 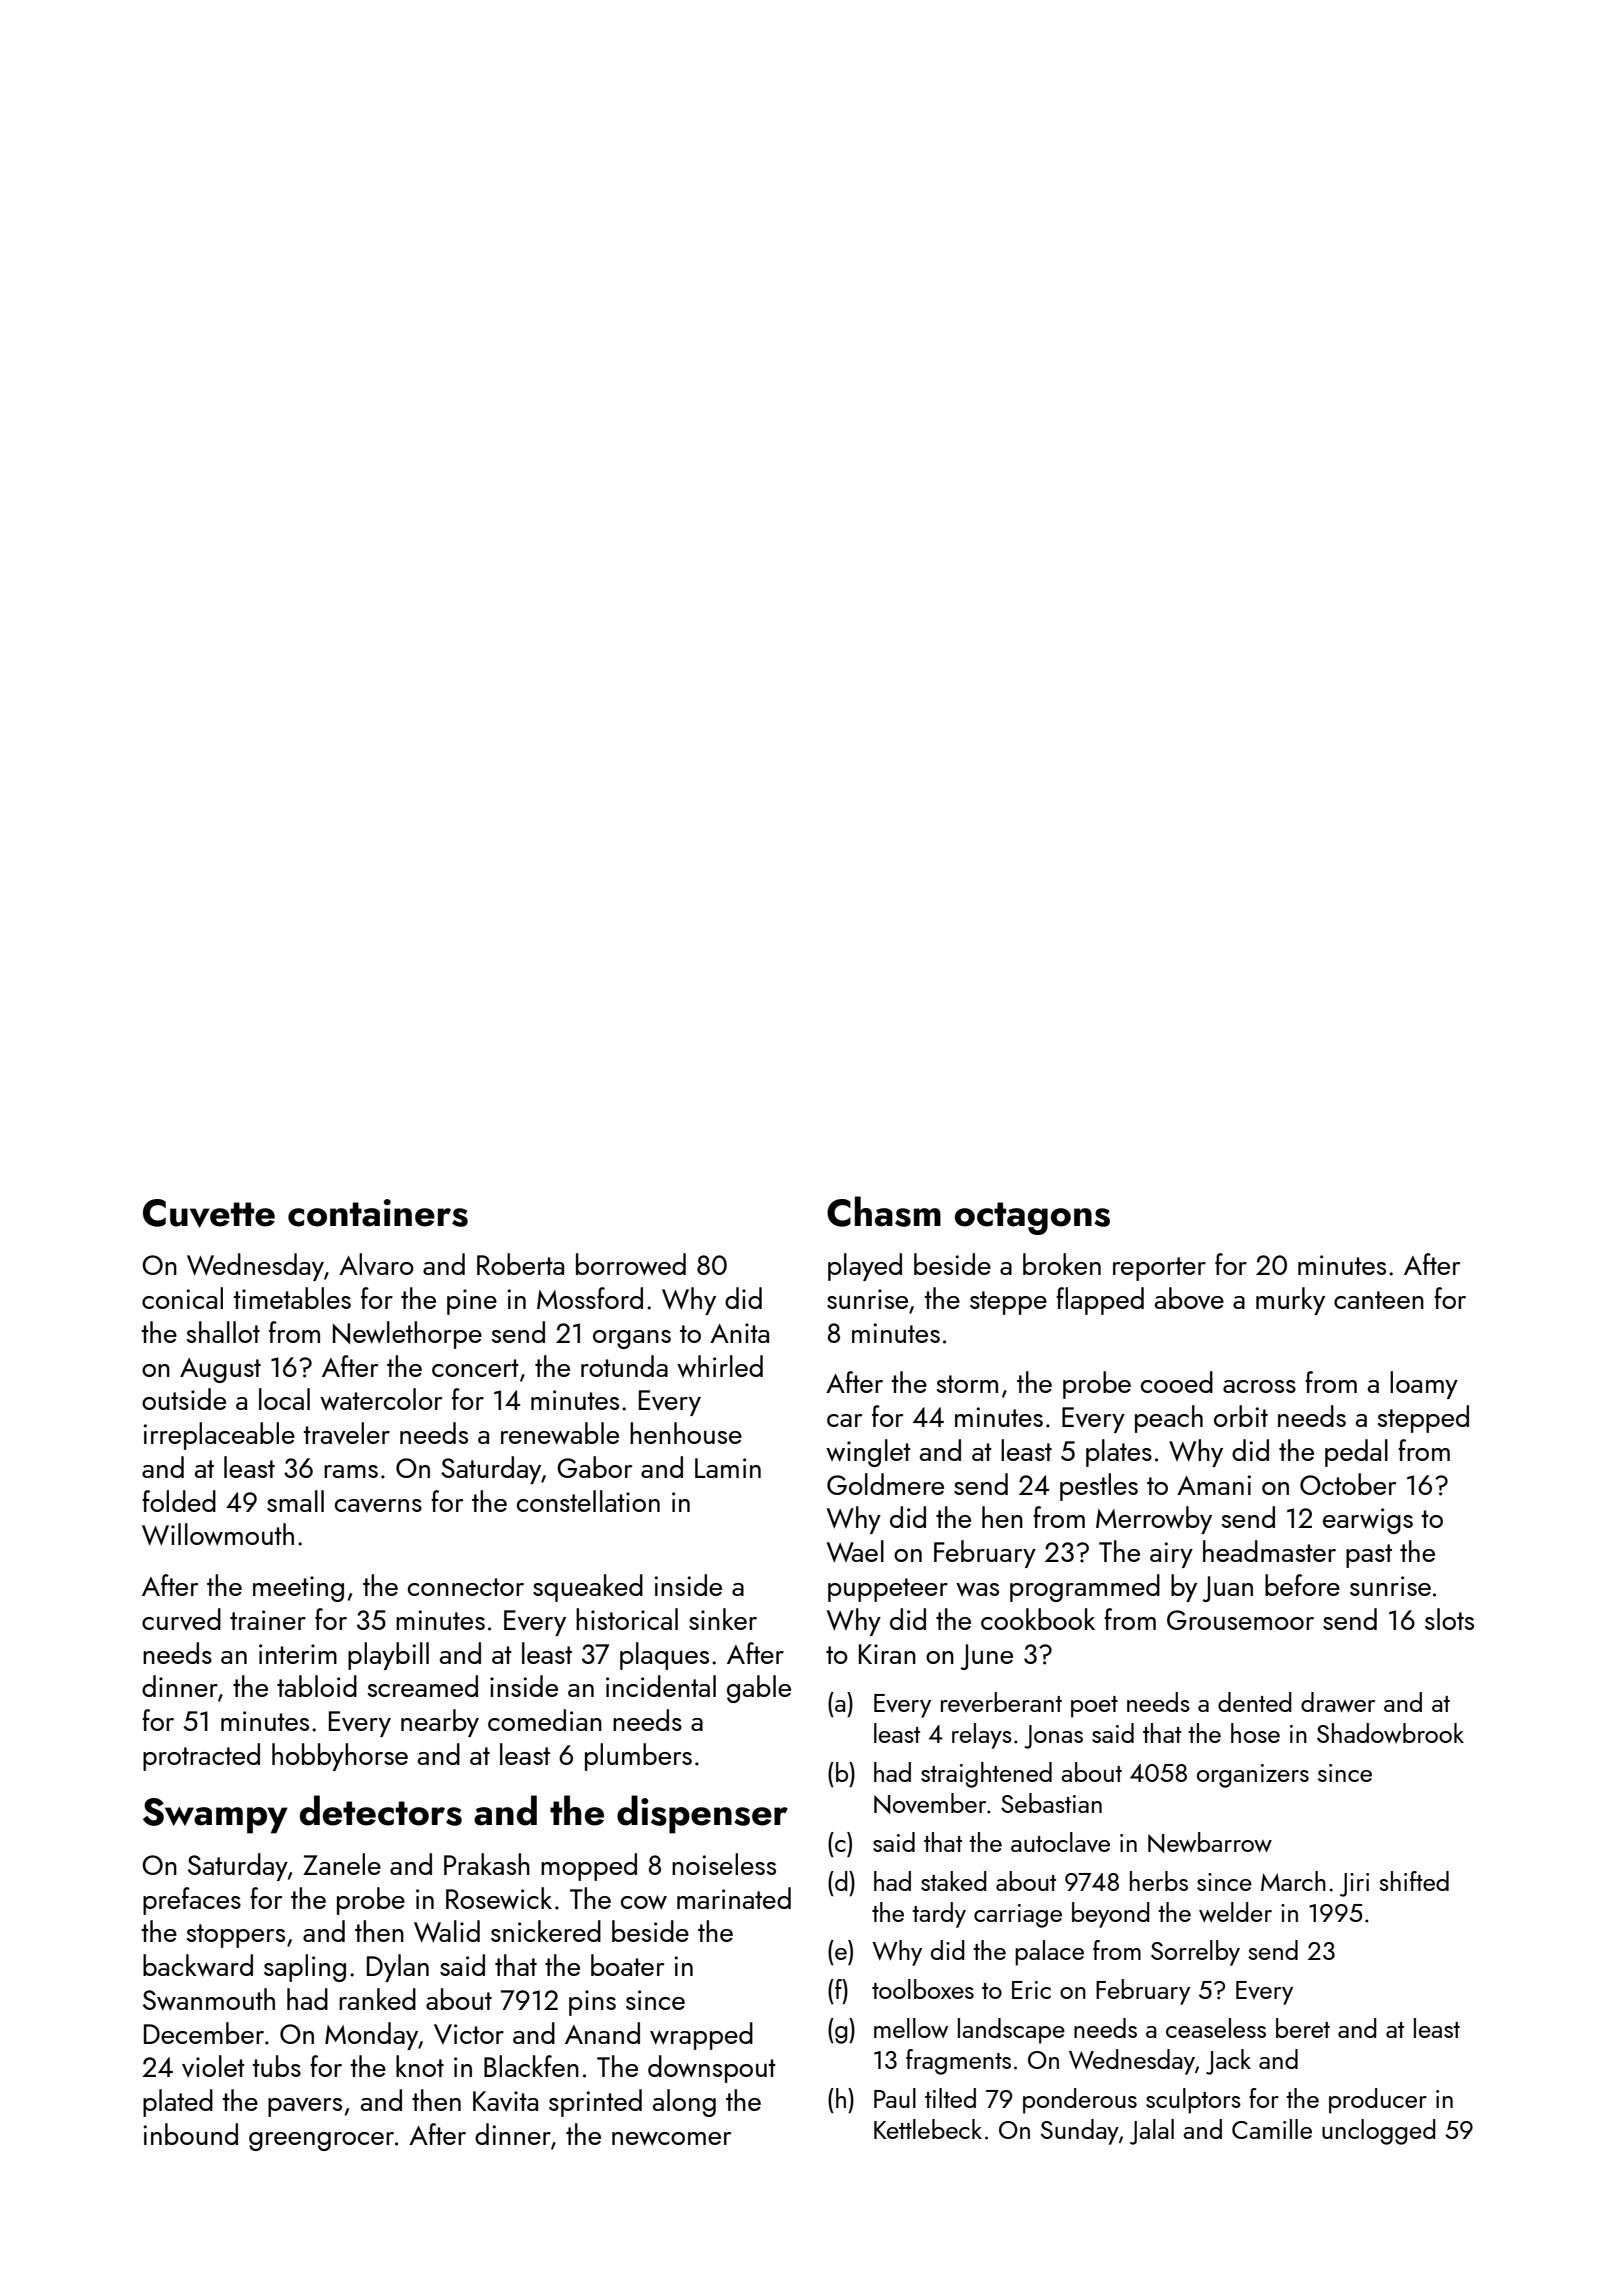 What do you see at coordinates (1379, 2132) in the document?
I see `unclogged` at bounding box center [1379, 2132].
